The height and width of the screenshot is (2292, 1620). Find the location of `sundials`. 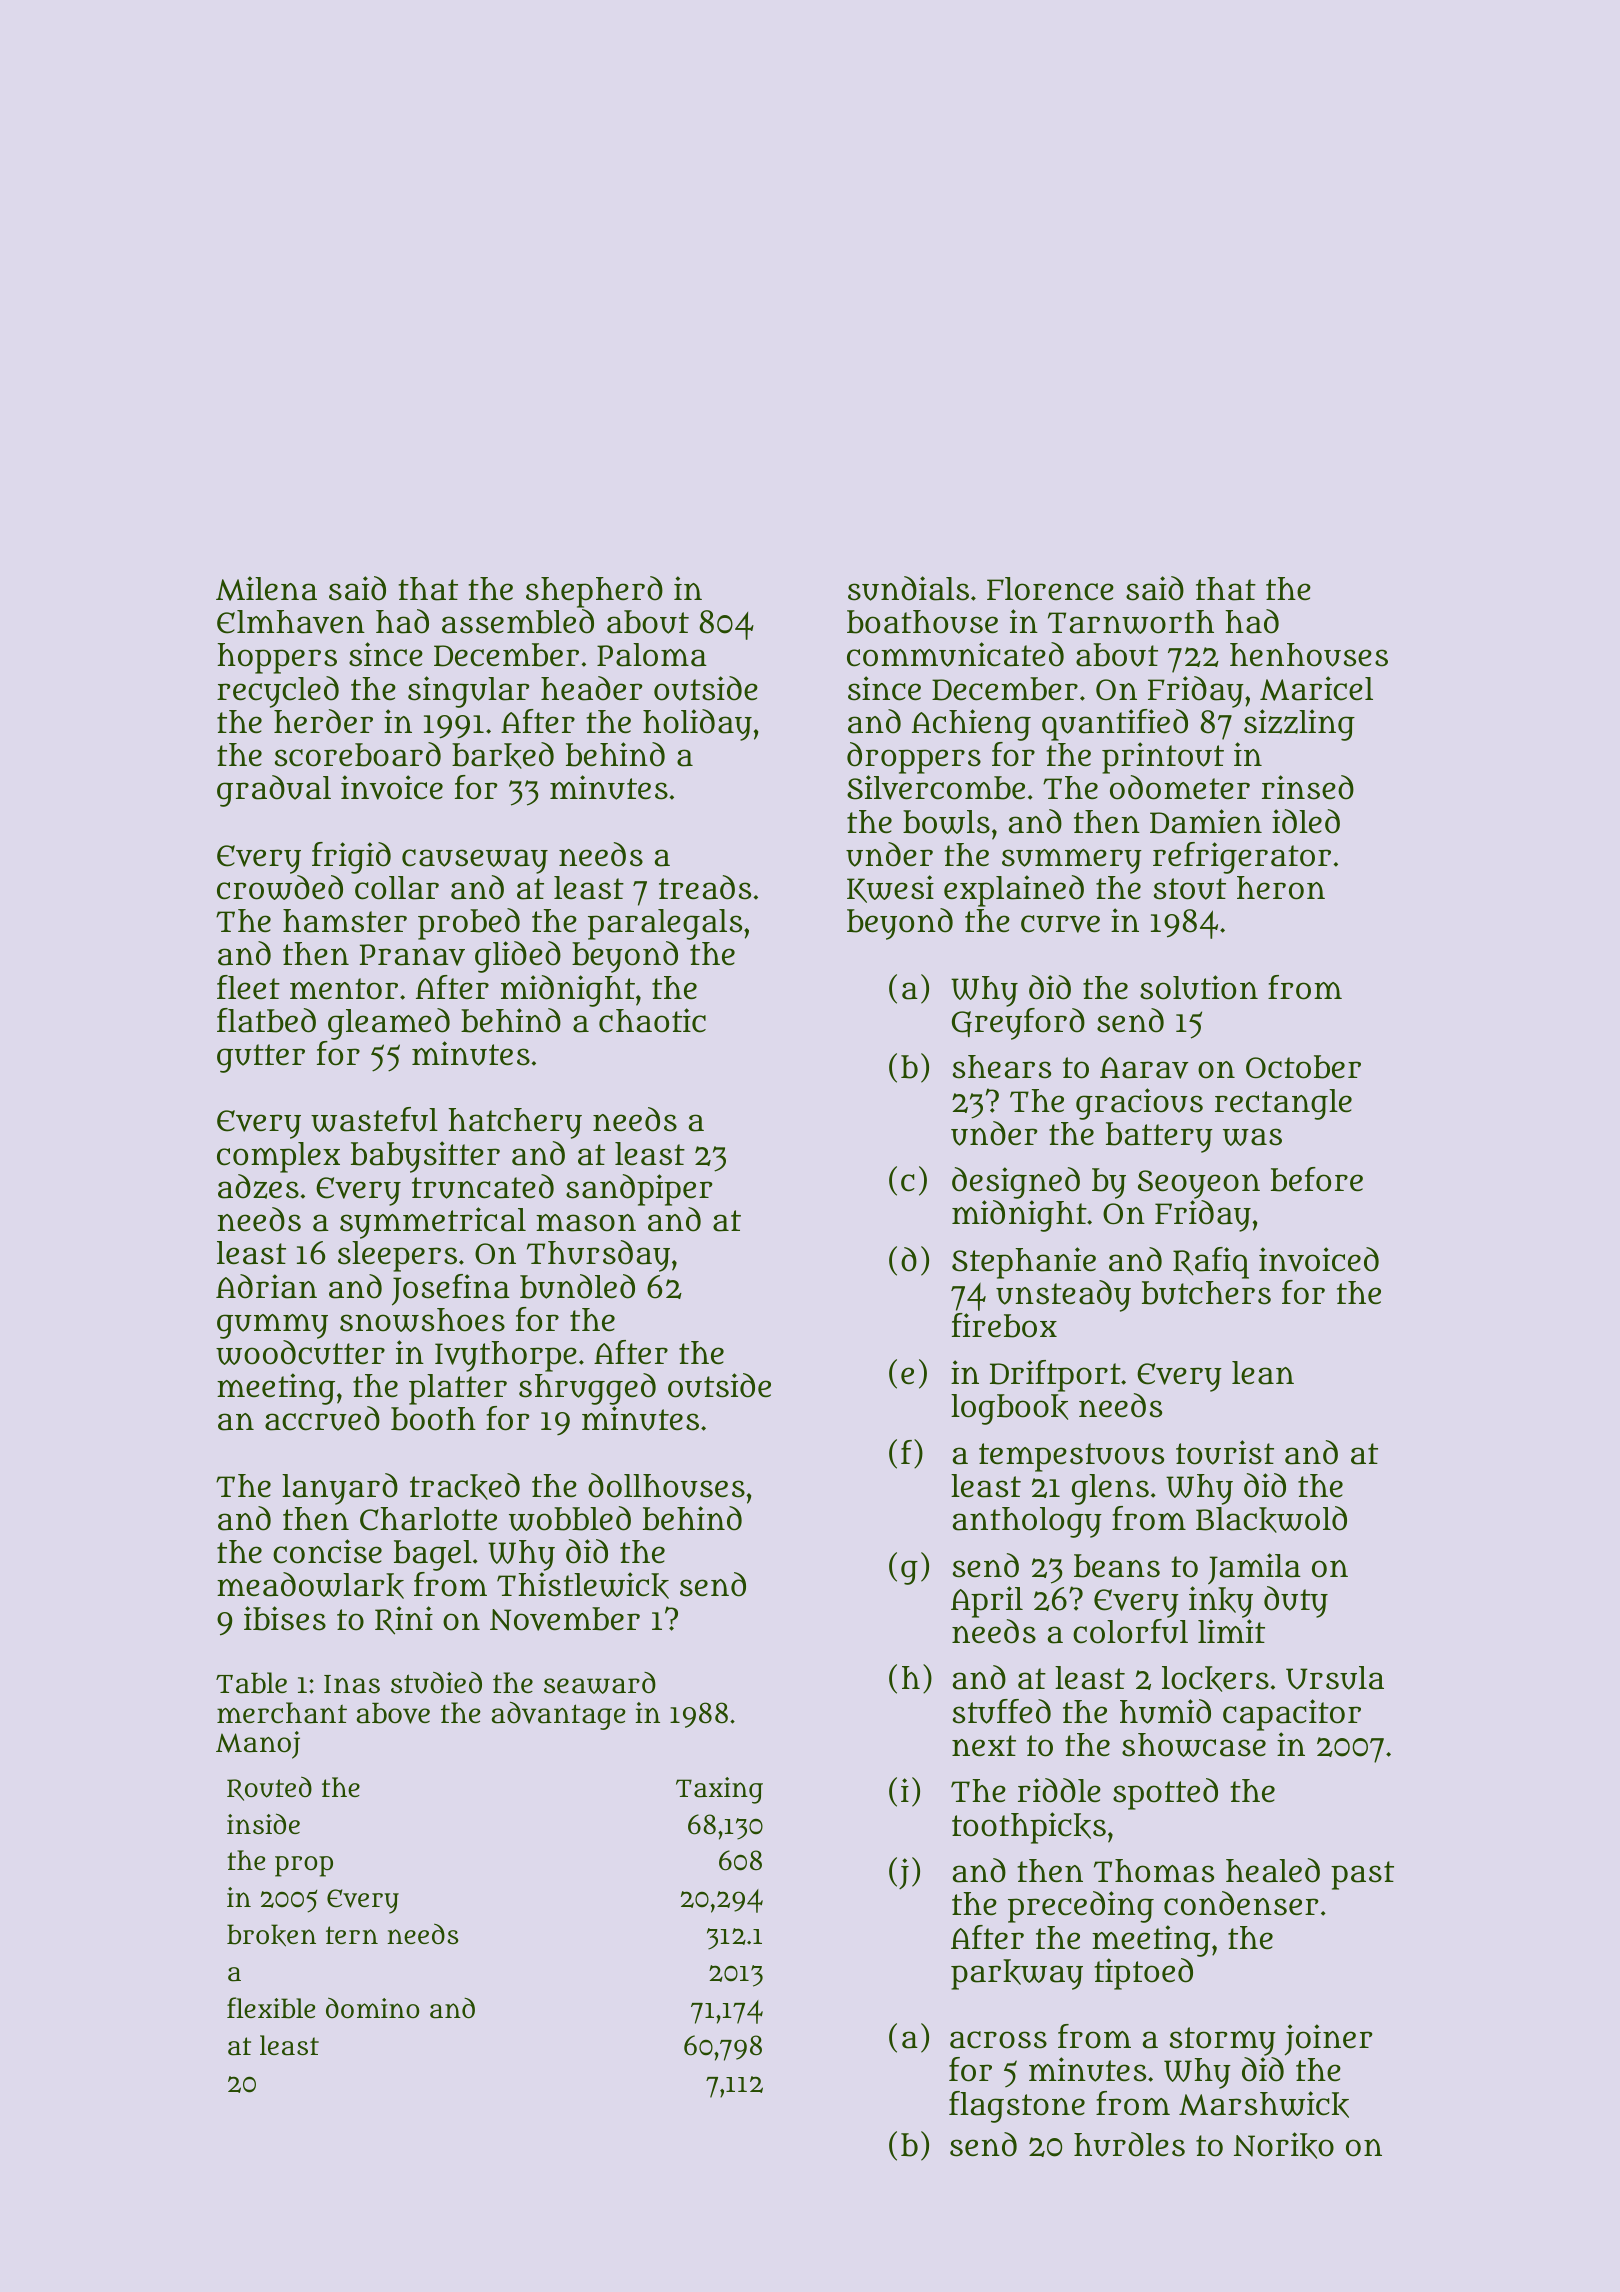

sundials is located at coordinates (908, 588).
